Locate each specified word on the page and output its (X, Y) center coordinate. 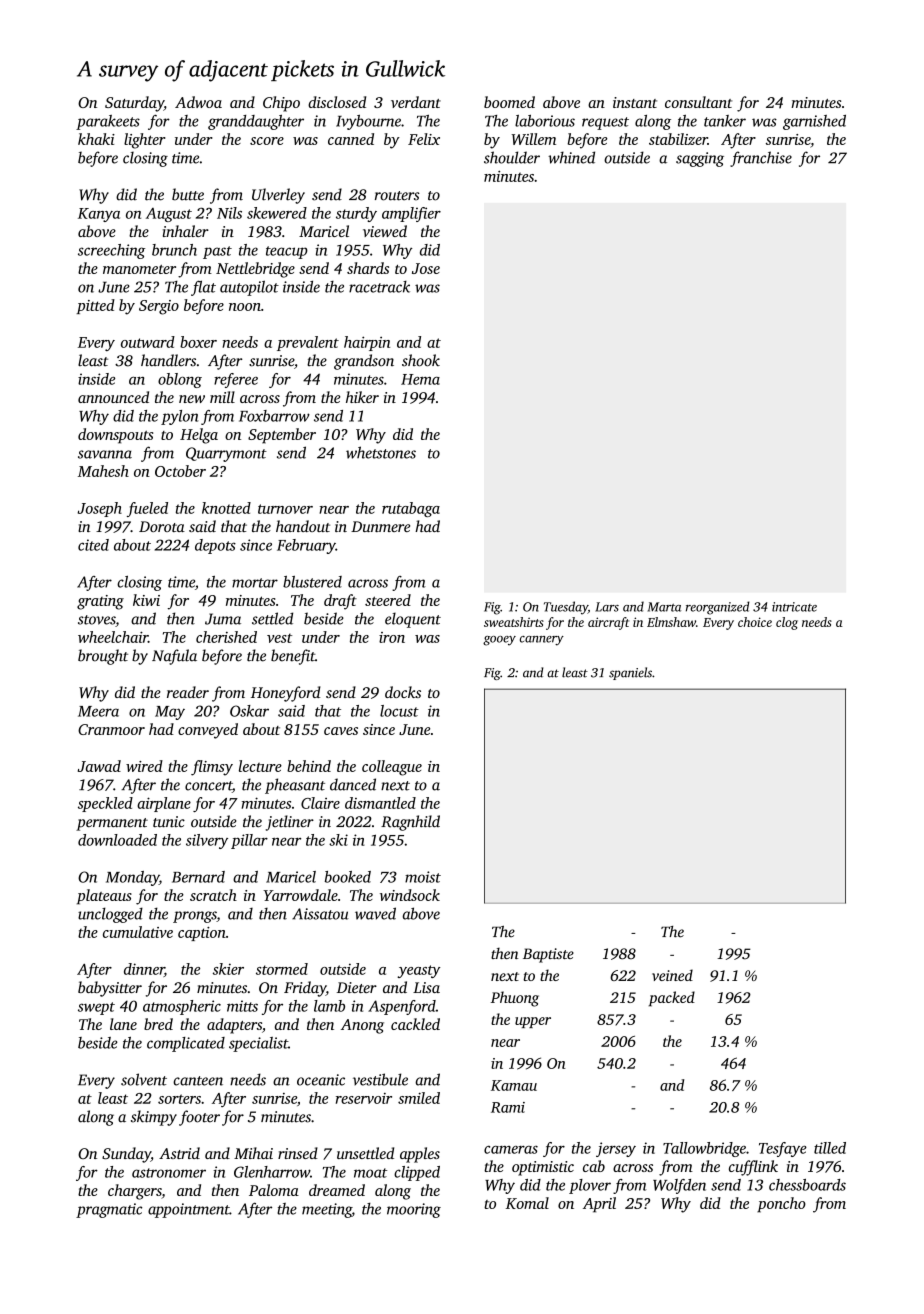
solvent (144, 1079)
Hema (420, 379)
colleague (392, 768)
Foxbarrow (274, 416)
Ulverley (278, 196)
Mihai (253, 1153)
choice (755, 622)
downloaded (117, 840)
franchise (761, 159)
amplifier (411, 214)
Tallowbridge (704, 1149)
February (306, 546)
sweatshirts (514, 622)
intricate (794, 607)
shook (421, 360)
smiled (419, 1098)
